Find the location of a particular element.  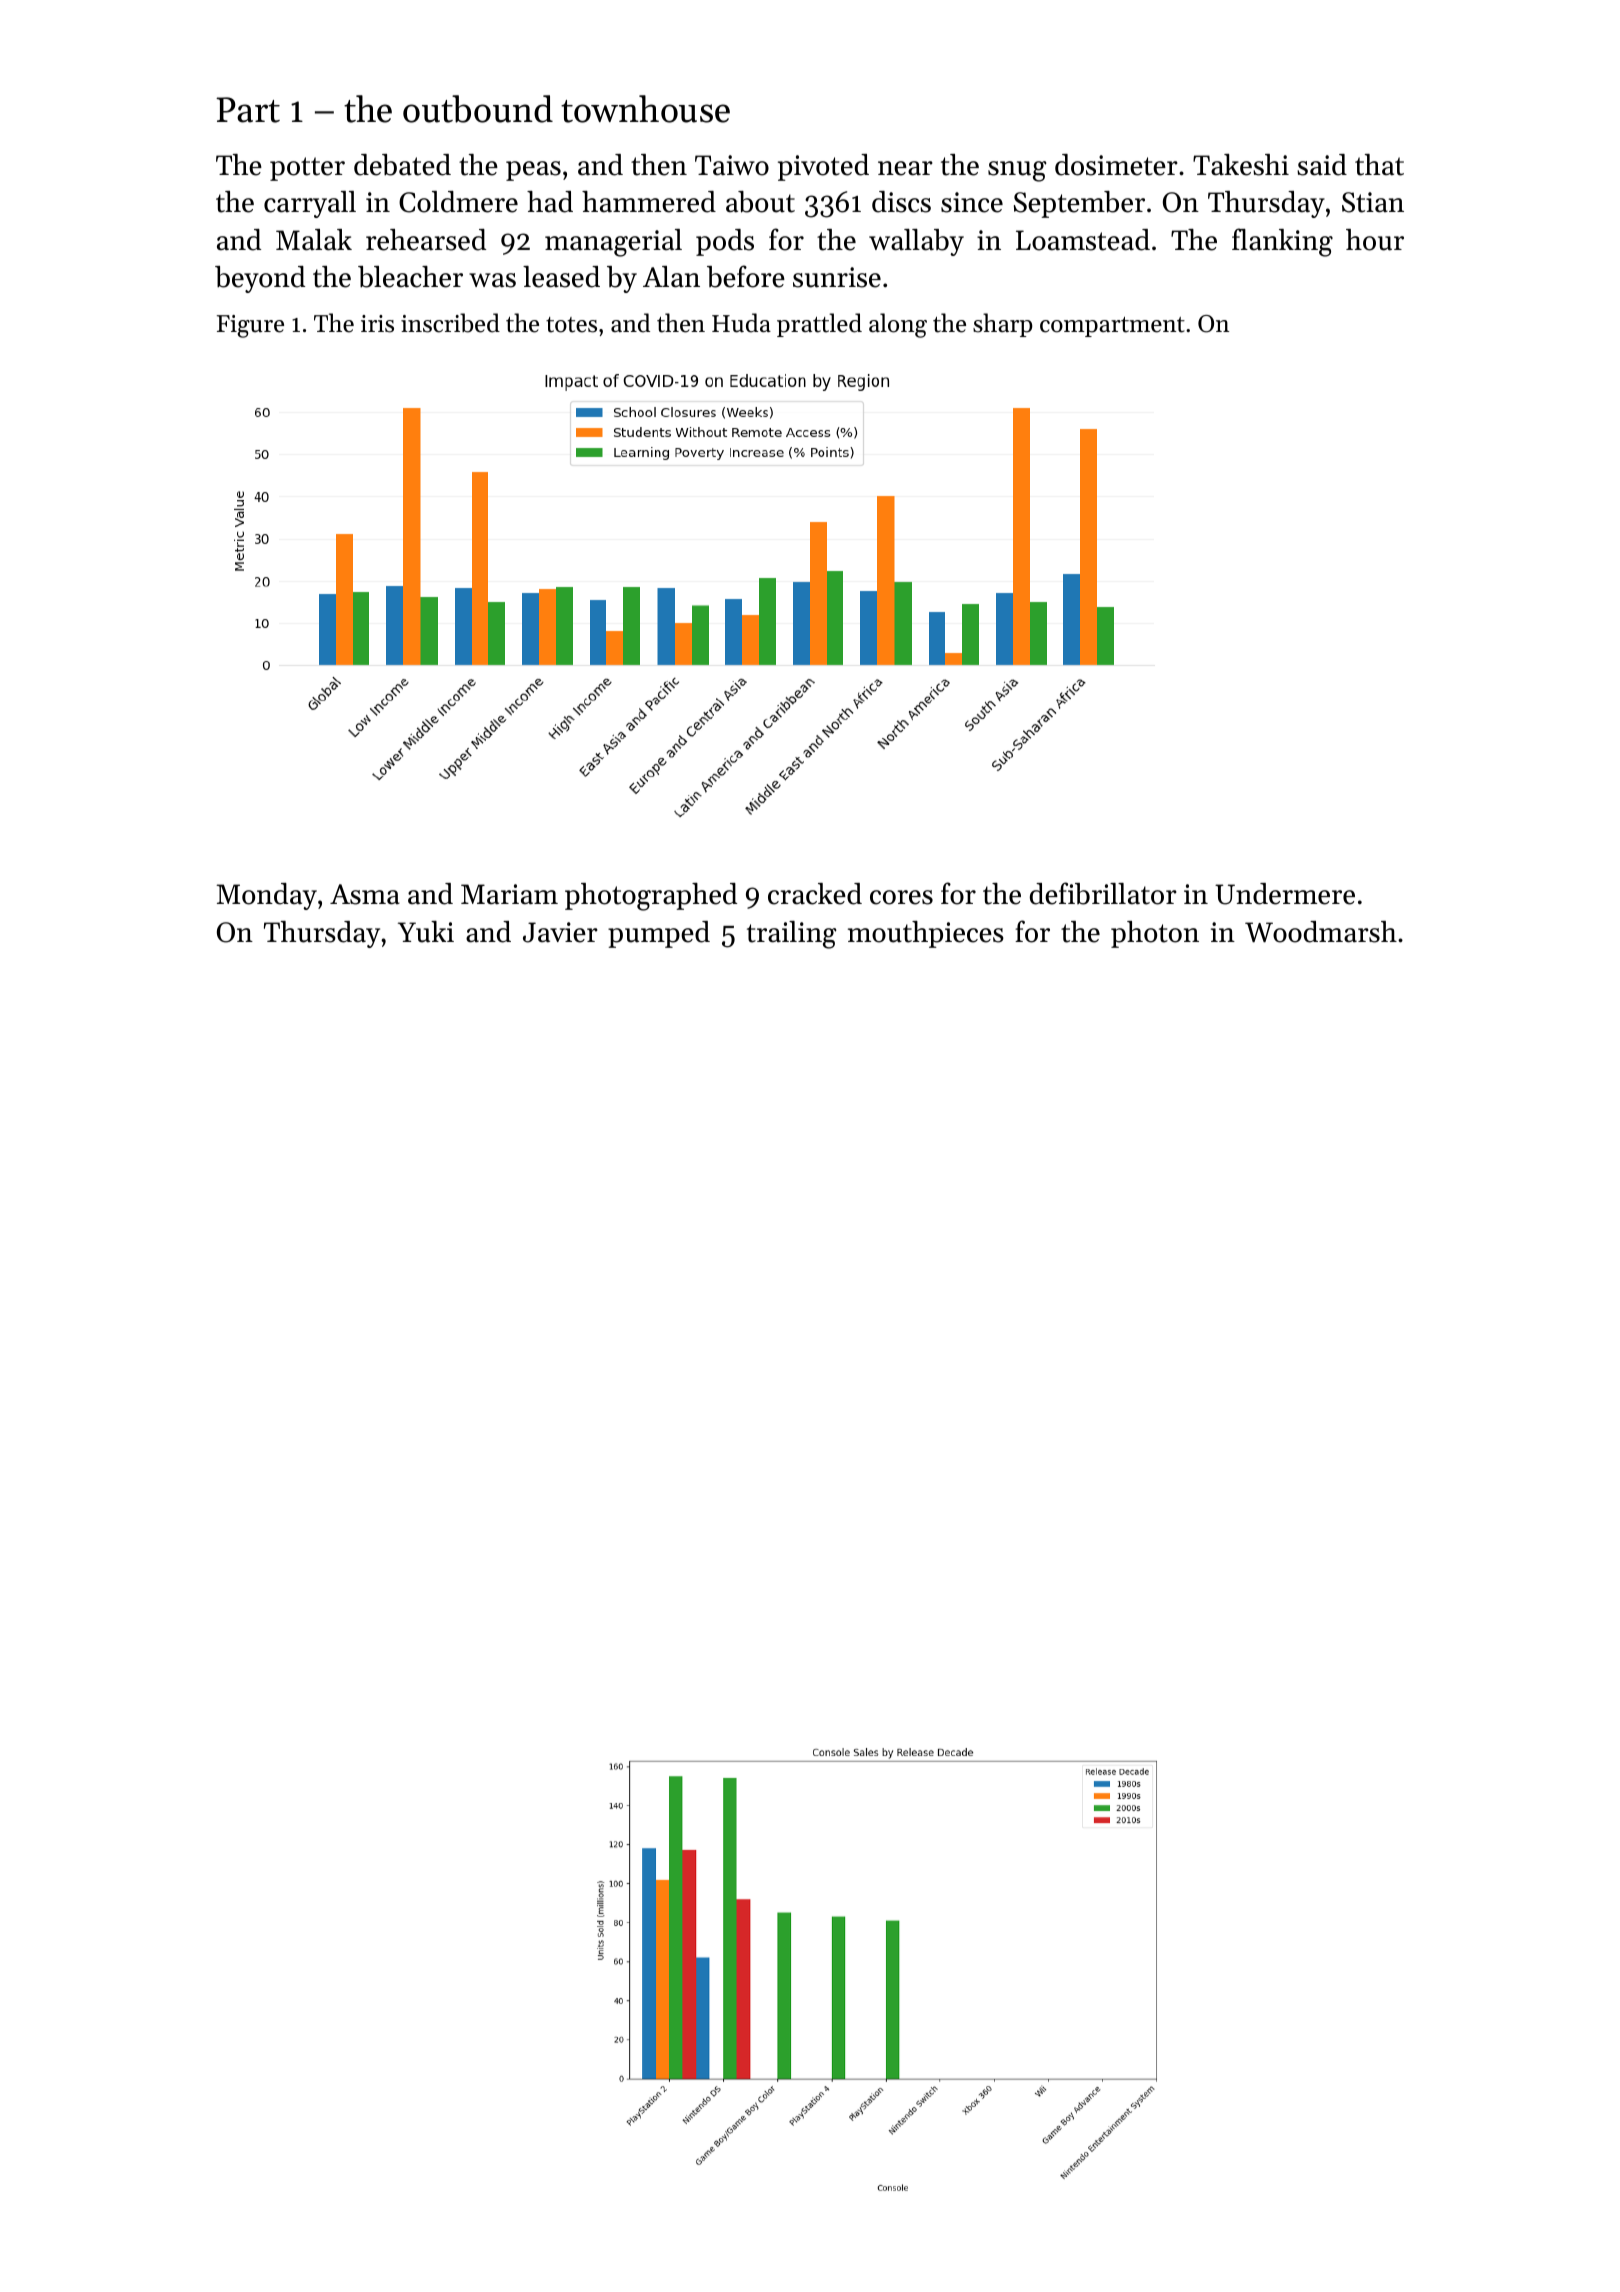

outbound is located at coordinates (478, 109).
